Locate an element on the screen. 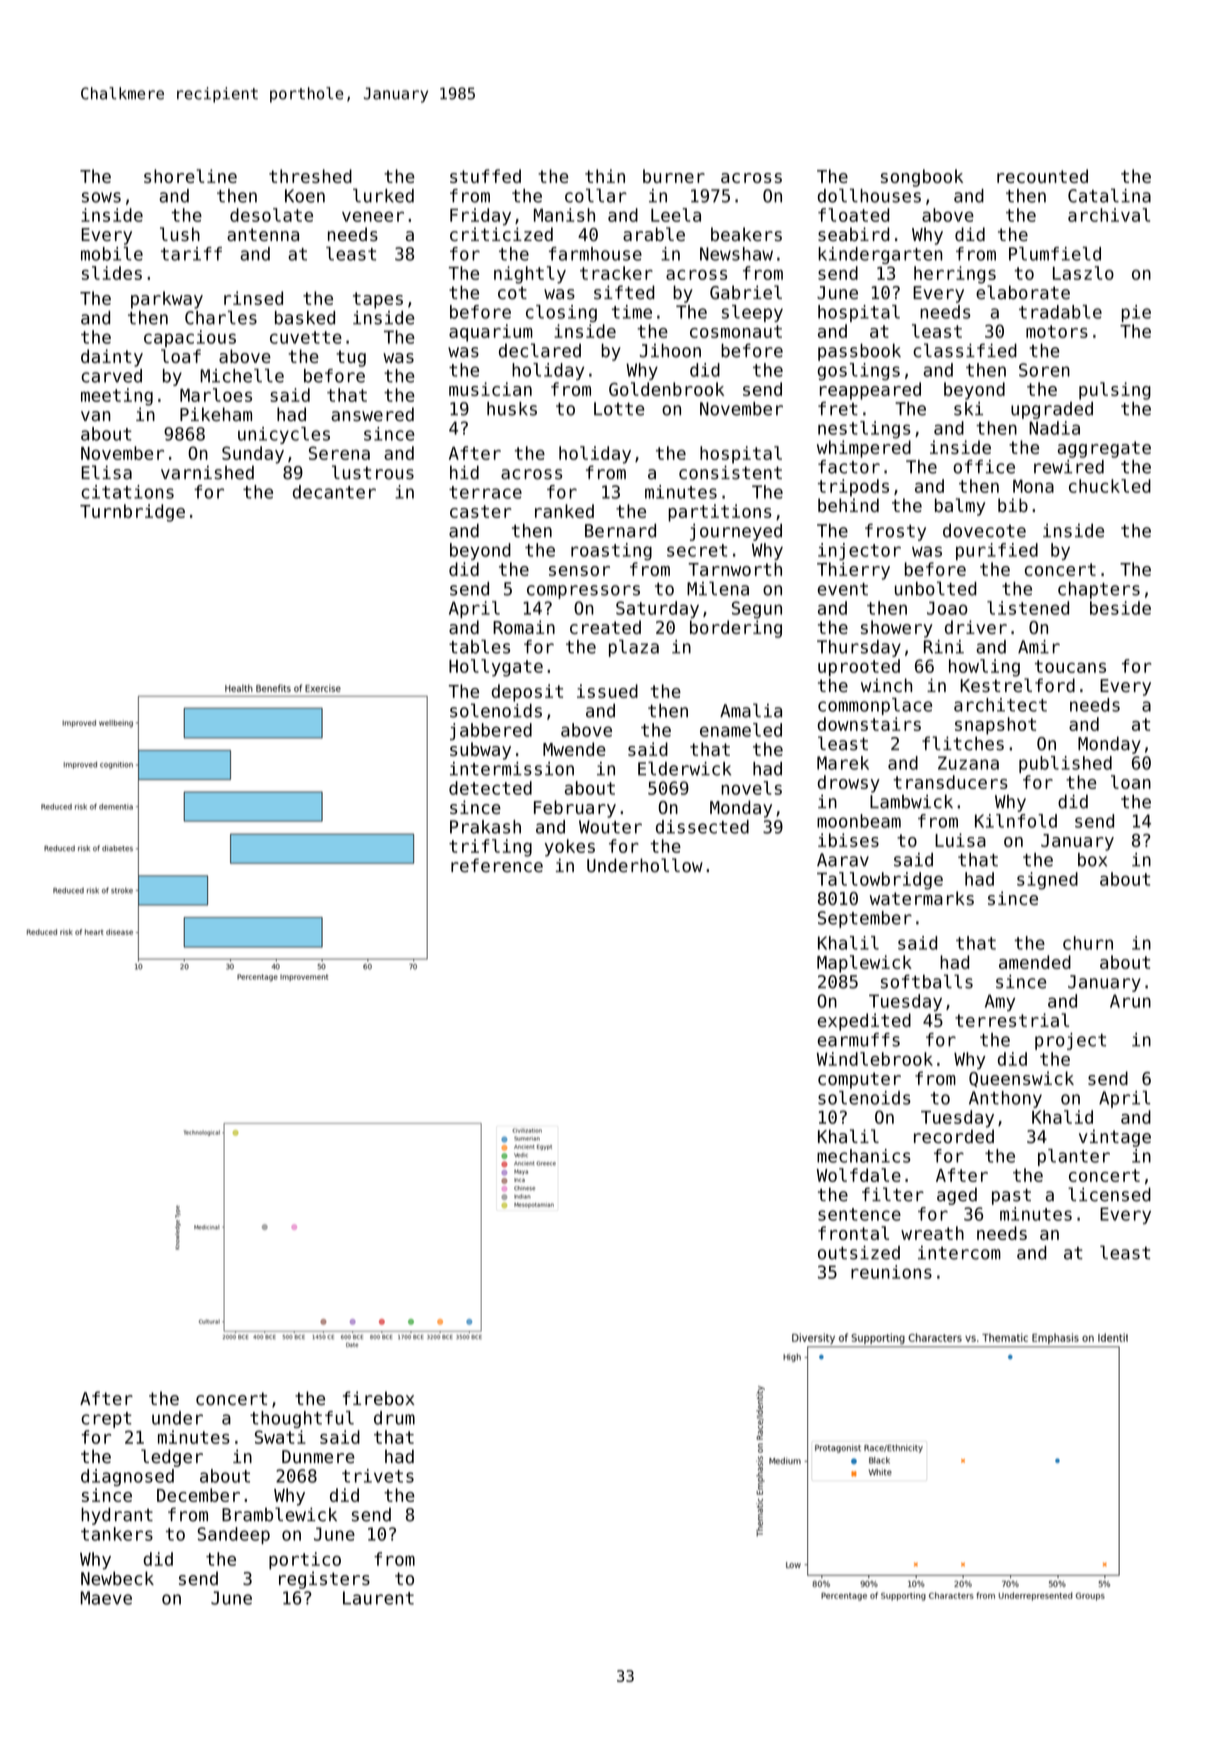  registers is located at coordinates (324, 1580).
